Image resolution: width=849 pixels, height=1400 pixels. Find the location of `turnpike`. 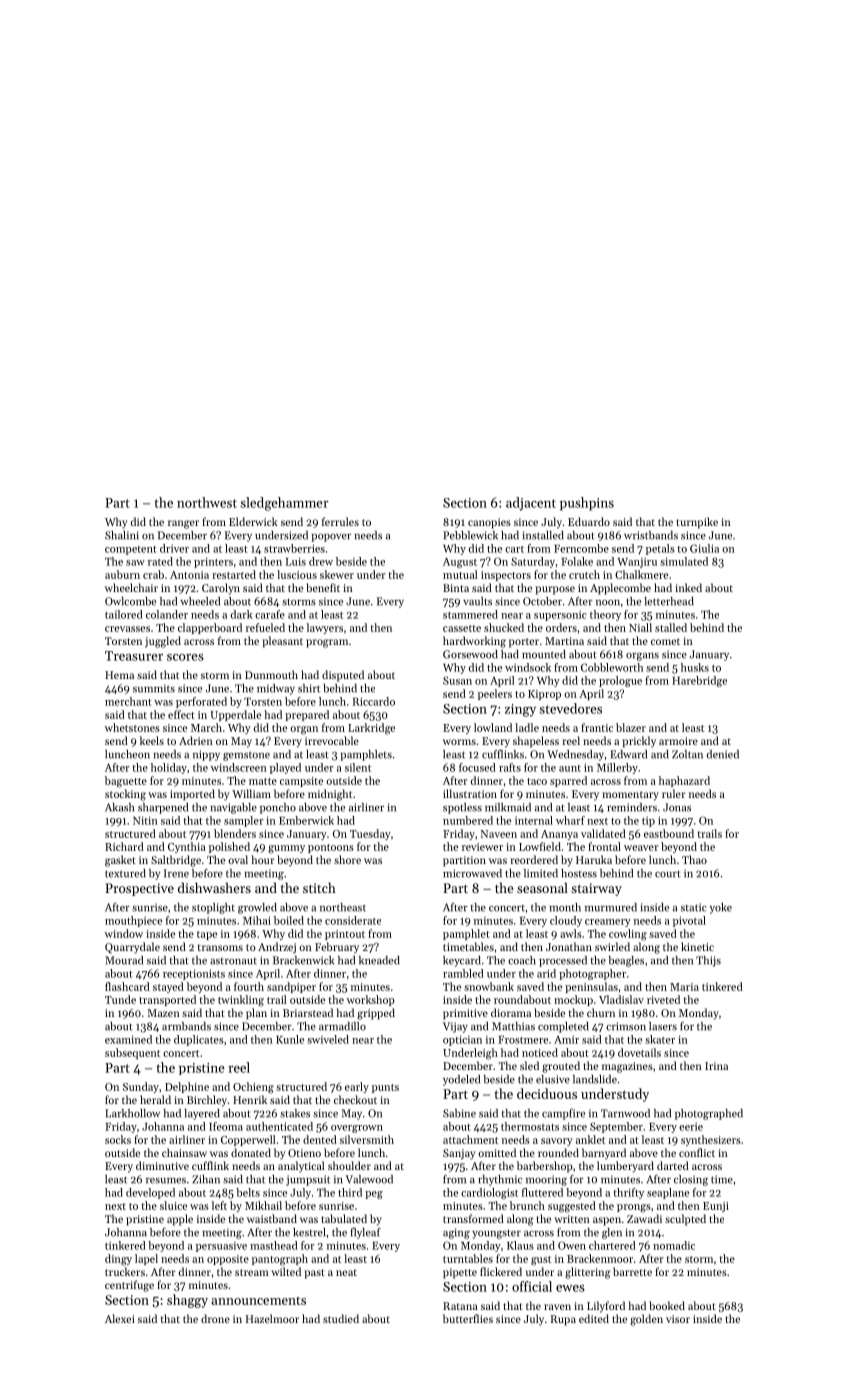

turnpike is located at coordinates (697, 523).
